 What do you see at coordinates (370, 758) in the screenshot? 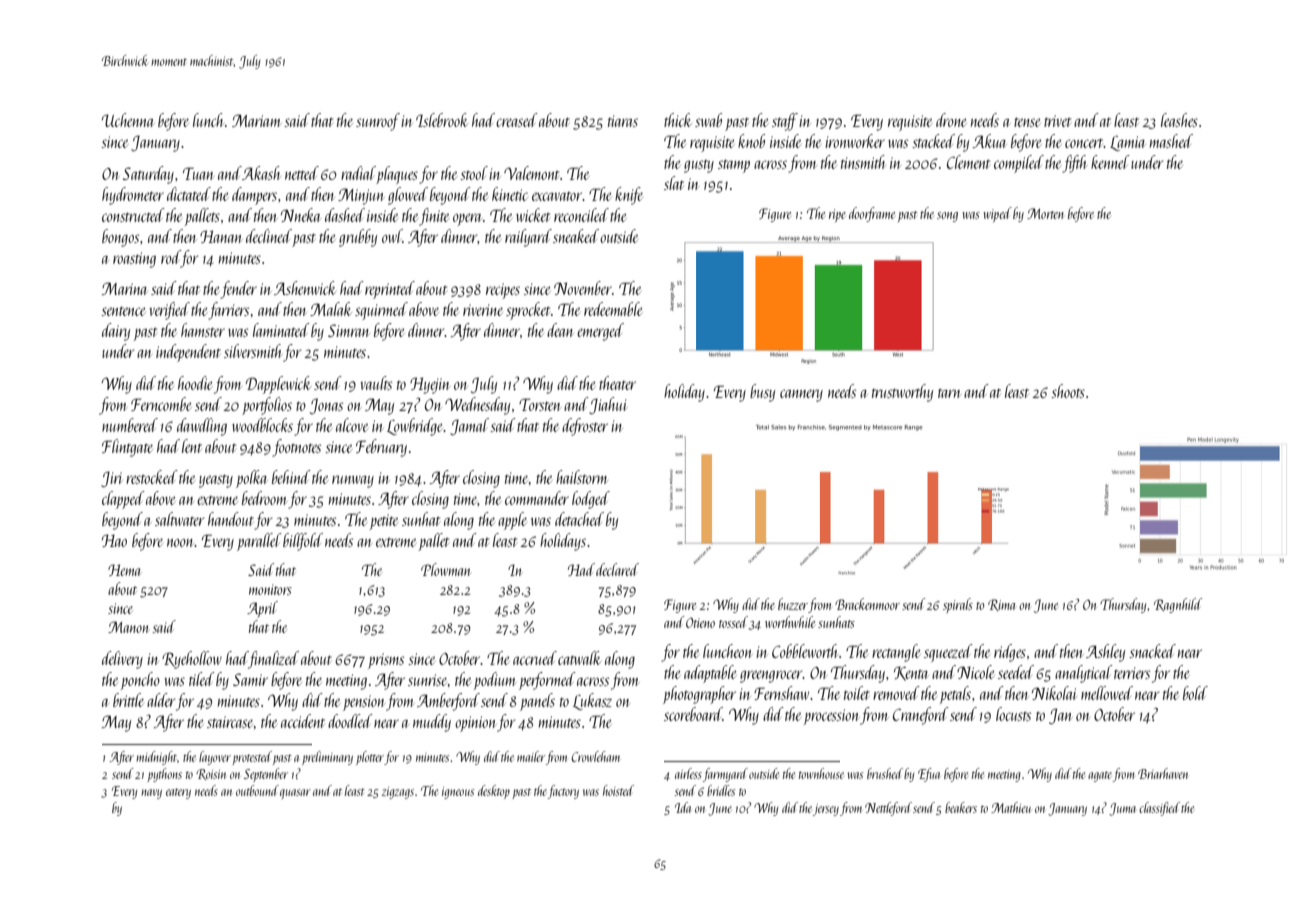
I see `plotter` at bounding box center [370, 758].
